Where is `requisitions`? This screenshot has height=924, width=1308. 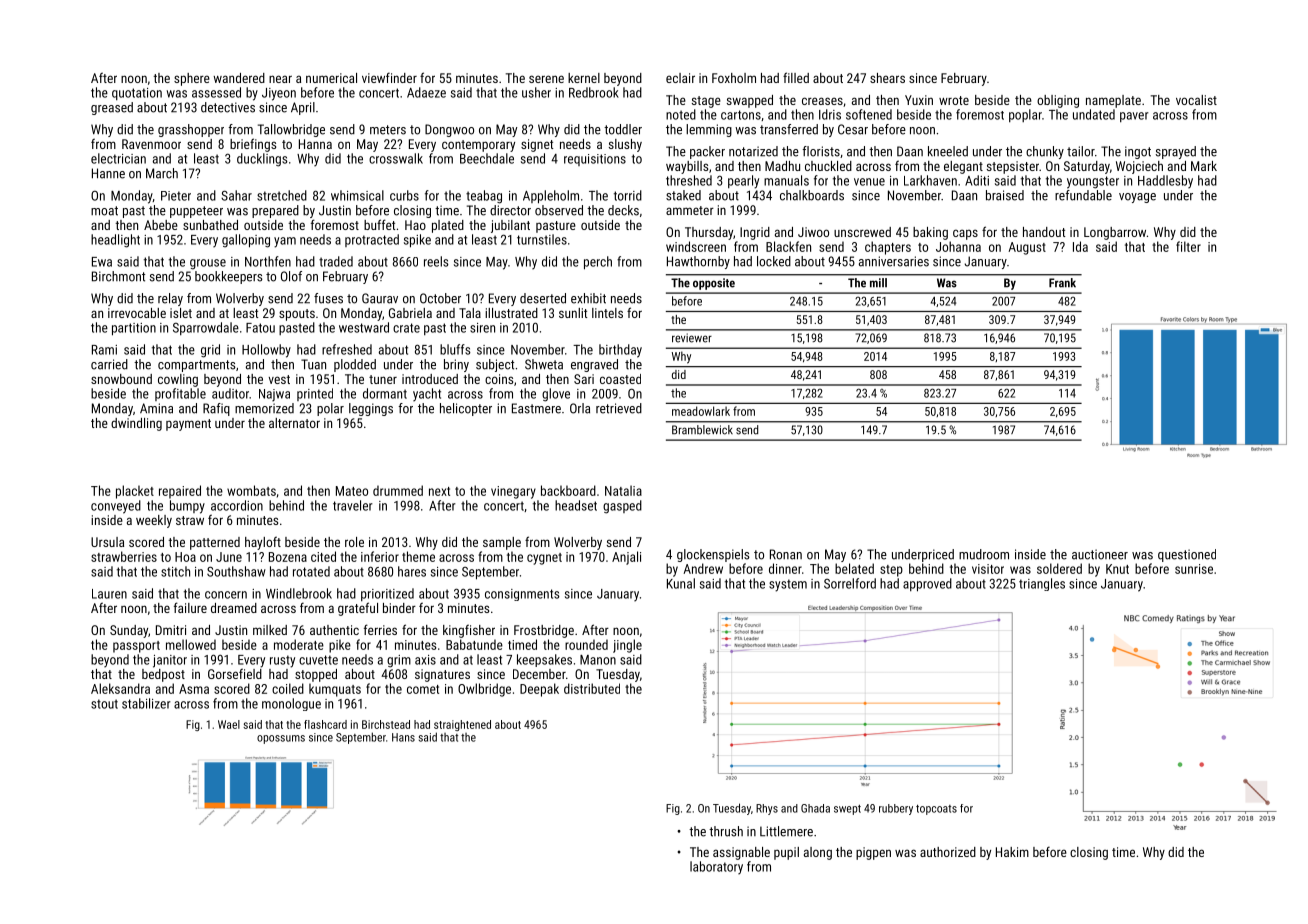 requisitions is located at coordinates (595, 160).
